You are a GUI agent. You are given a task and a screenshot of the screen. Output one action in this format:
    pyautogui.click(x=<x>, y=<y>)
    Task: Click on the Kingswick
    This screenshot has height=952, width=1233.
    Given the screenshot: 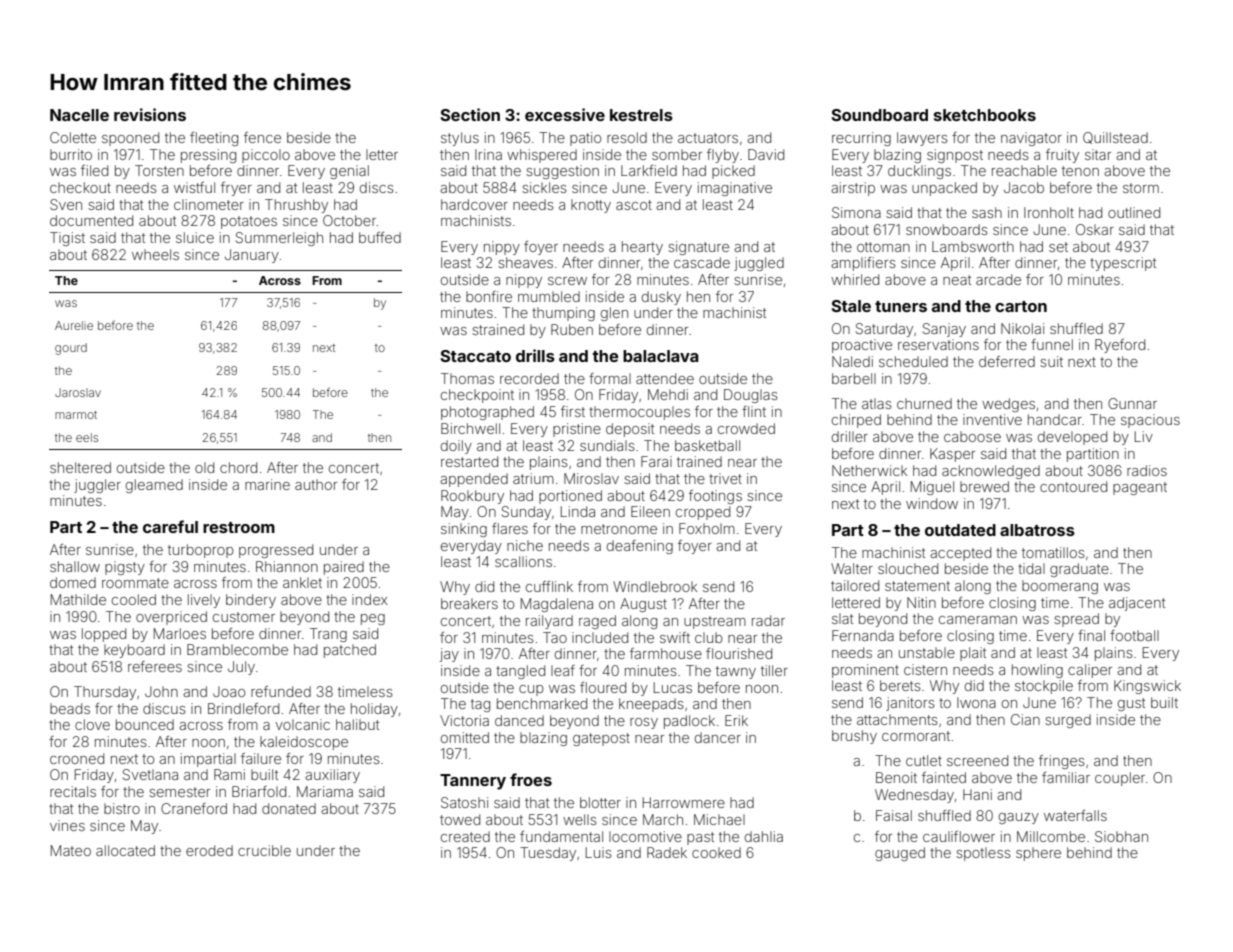 What is the action you would take?
    pyautogui.click(x=1147, y=687)
